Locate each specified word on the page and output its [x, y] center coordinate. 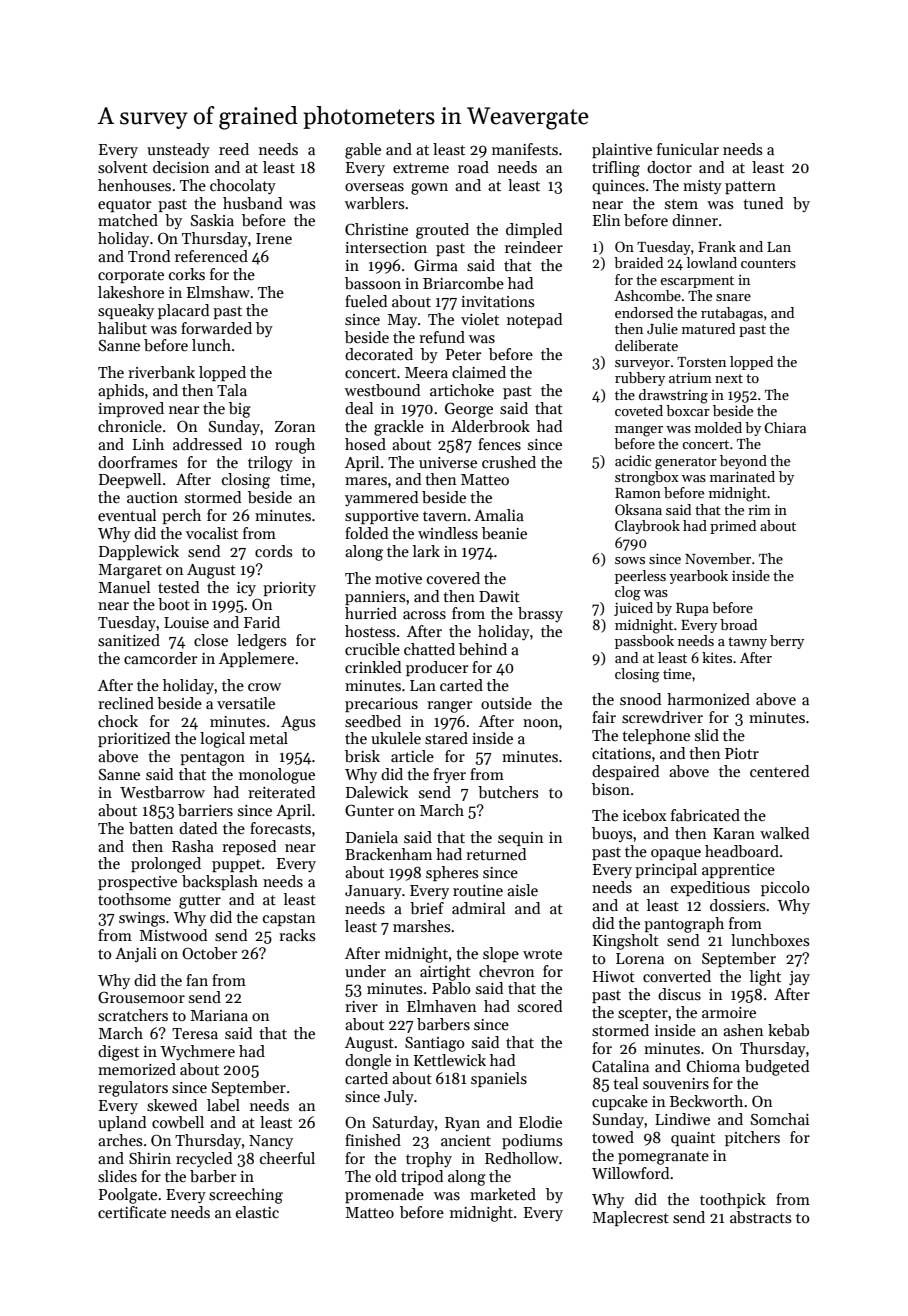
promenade [384, 1195]
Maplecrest [631, 1218]
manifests [525, 149]
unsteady [178, 151]
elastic [257, 1212]
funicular [688, 149]
